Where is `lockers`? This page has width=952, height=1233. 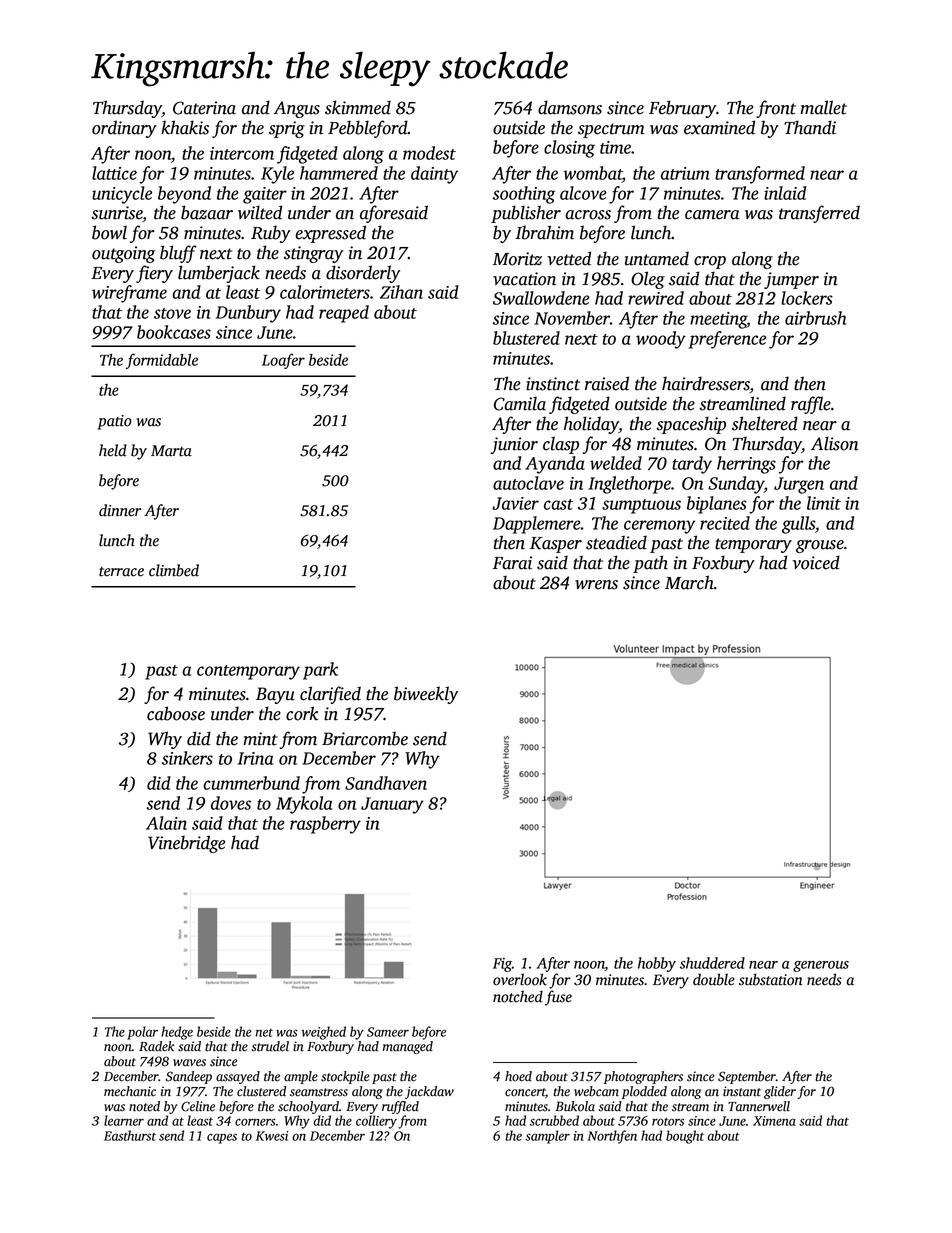
lockers is located at coordinates (807, 298).
